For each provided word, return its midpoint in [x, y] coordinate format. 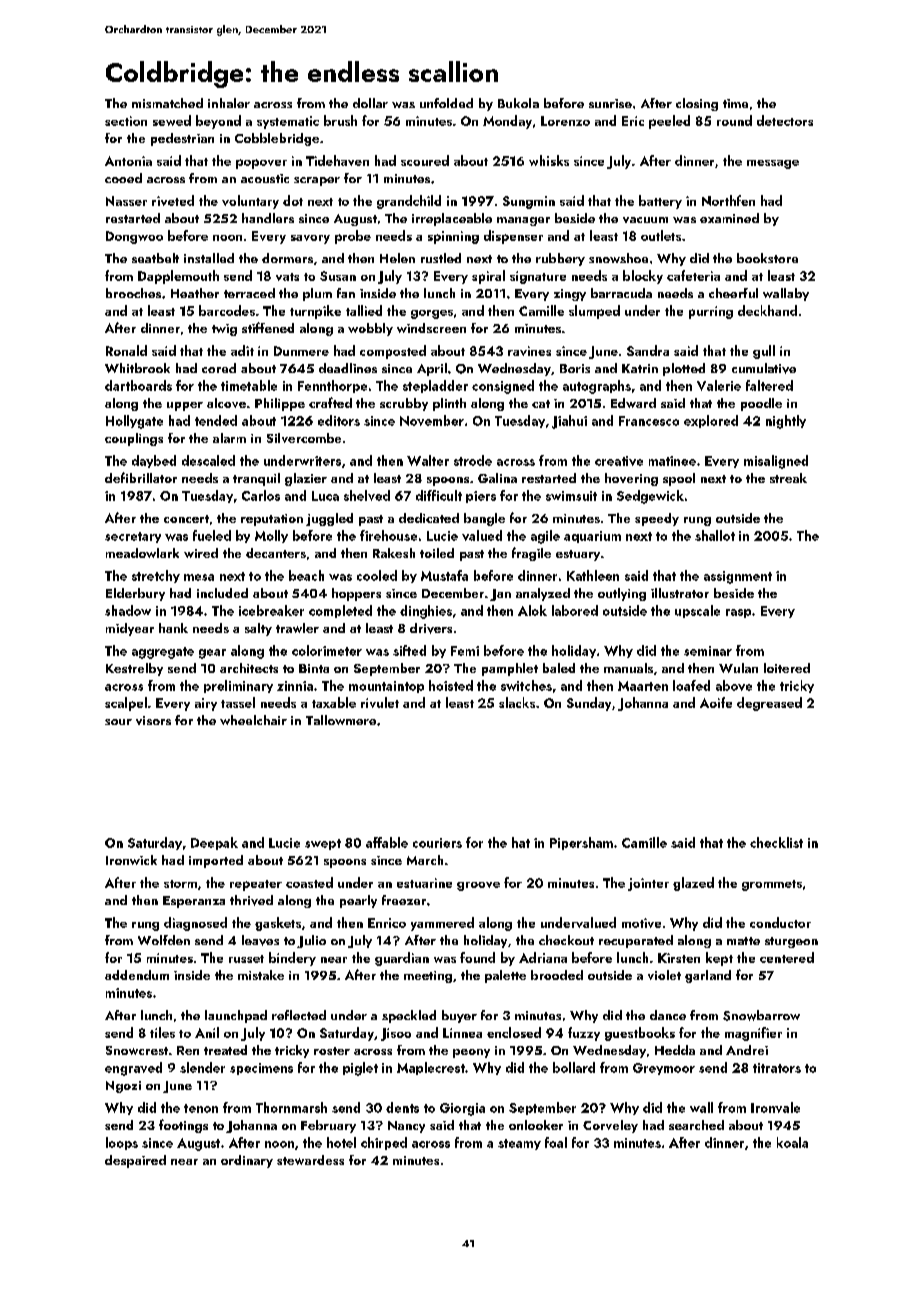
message [773, 164]
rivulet [380, 702]
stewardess [310, 1160]
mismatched [167, 103]
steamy [519, 1144]
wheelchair [253, 720]
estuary [578, 555]
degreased [769, 704]
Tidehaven [337, 160]
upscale [697, 611]
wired [201, 553]
